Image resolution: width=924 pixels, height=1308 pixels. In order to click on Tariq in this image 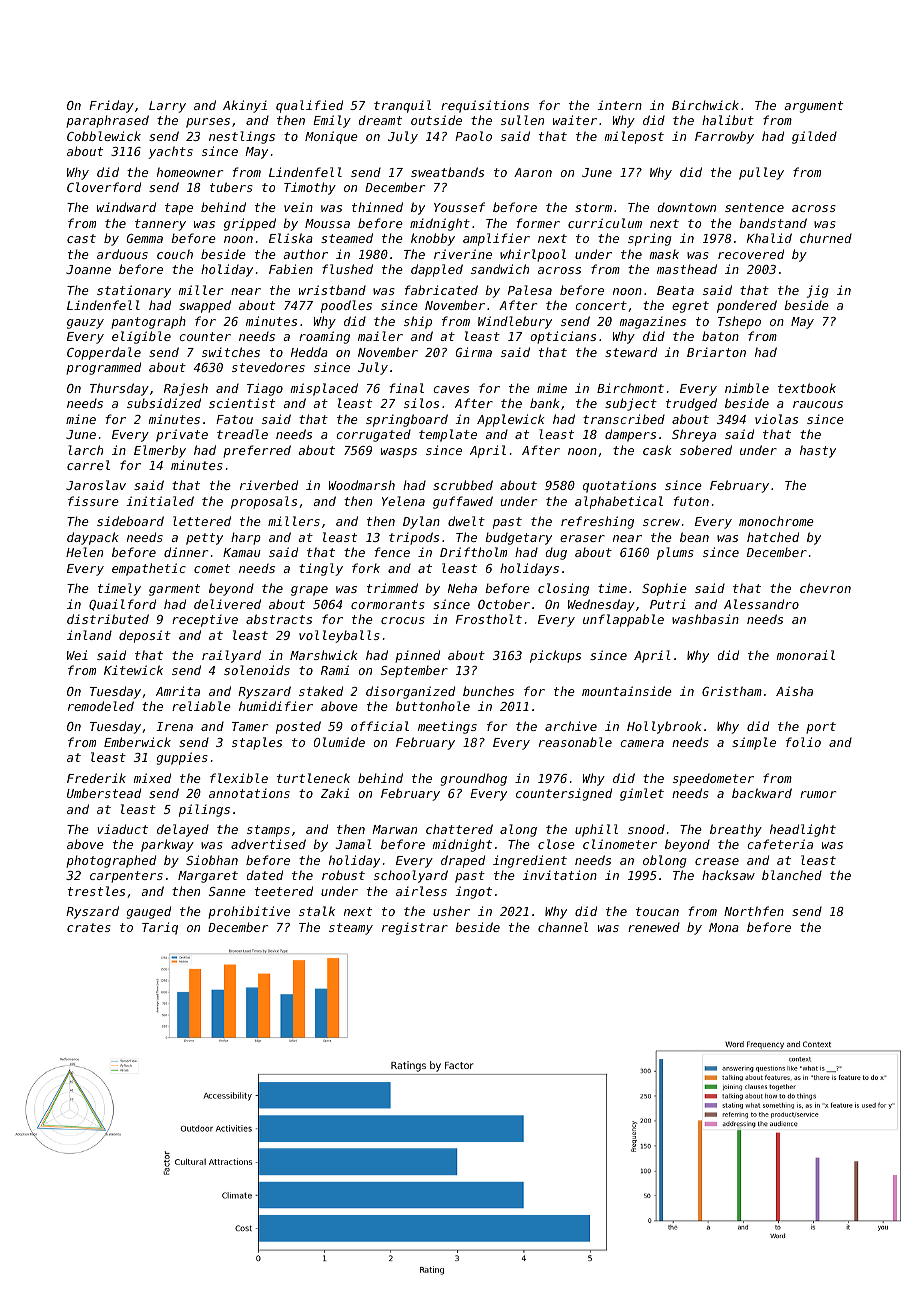, I will do `click(160, 928)`.
